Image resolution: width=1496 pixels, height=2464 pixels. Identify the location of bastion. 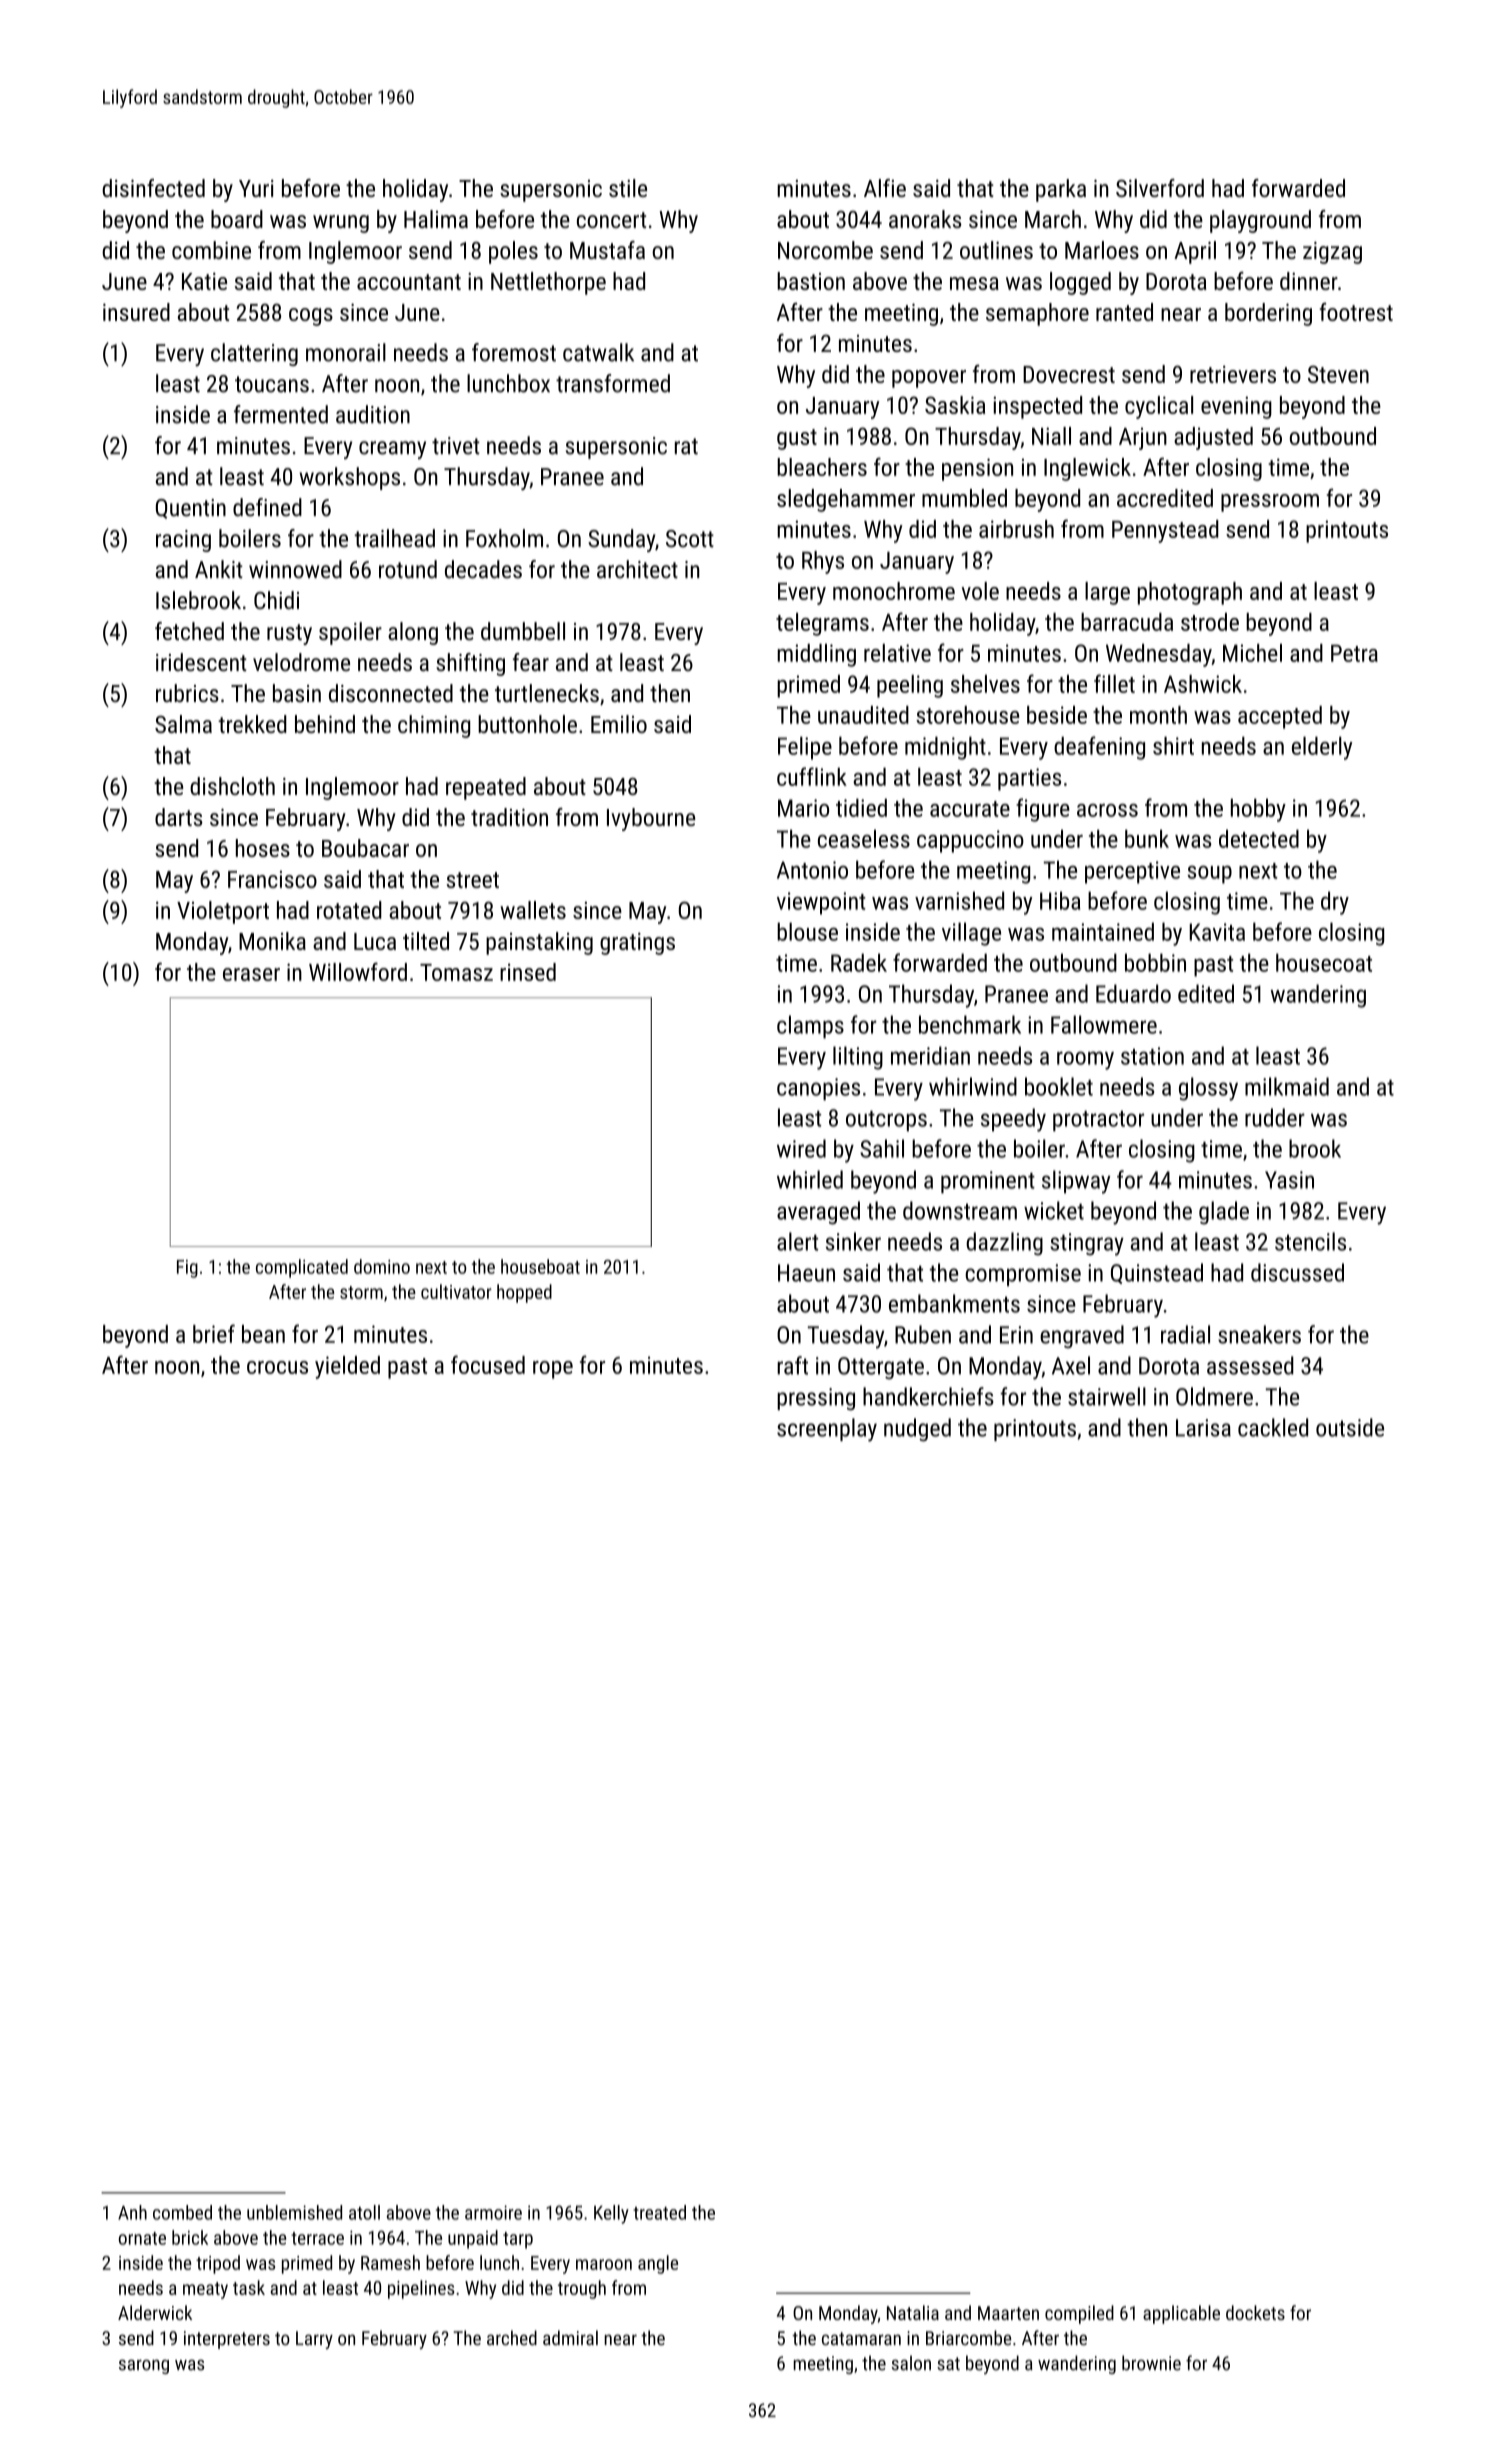
(811, 281).
